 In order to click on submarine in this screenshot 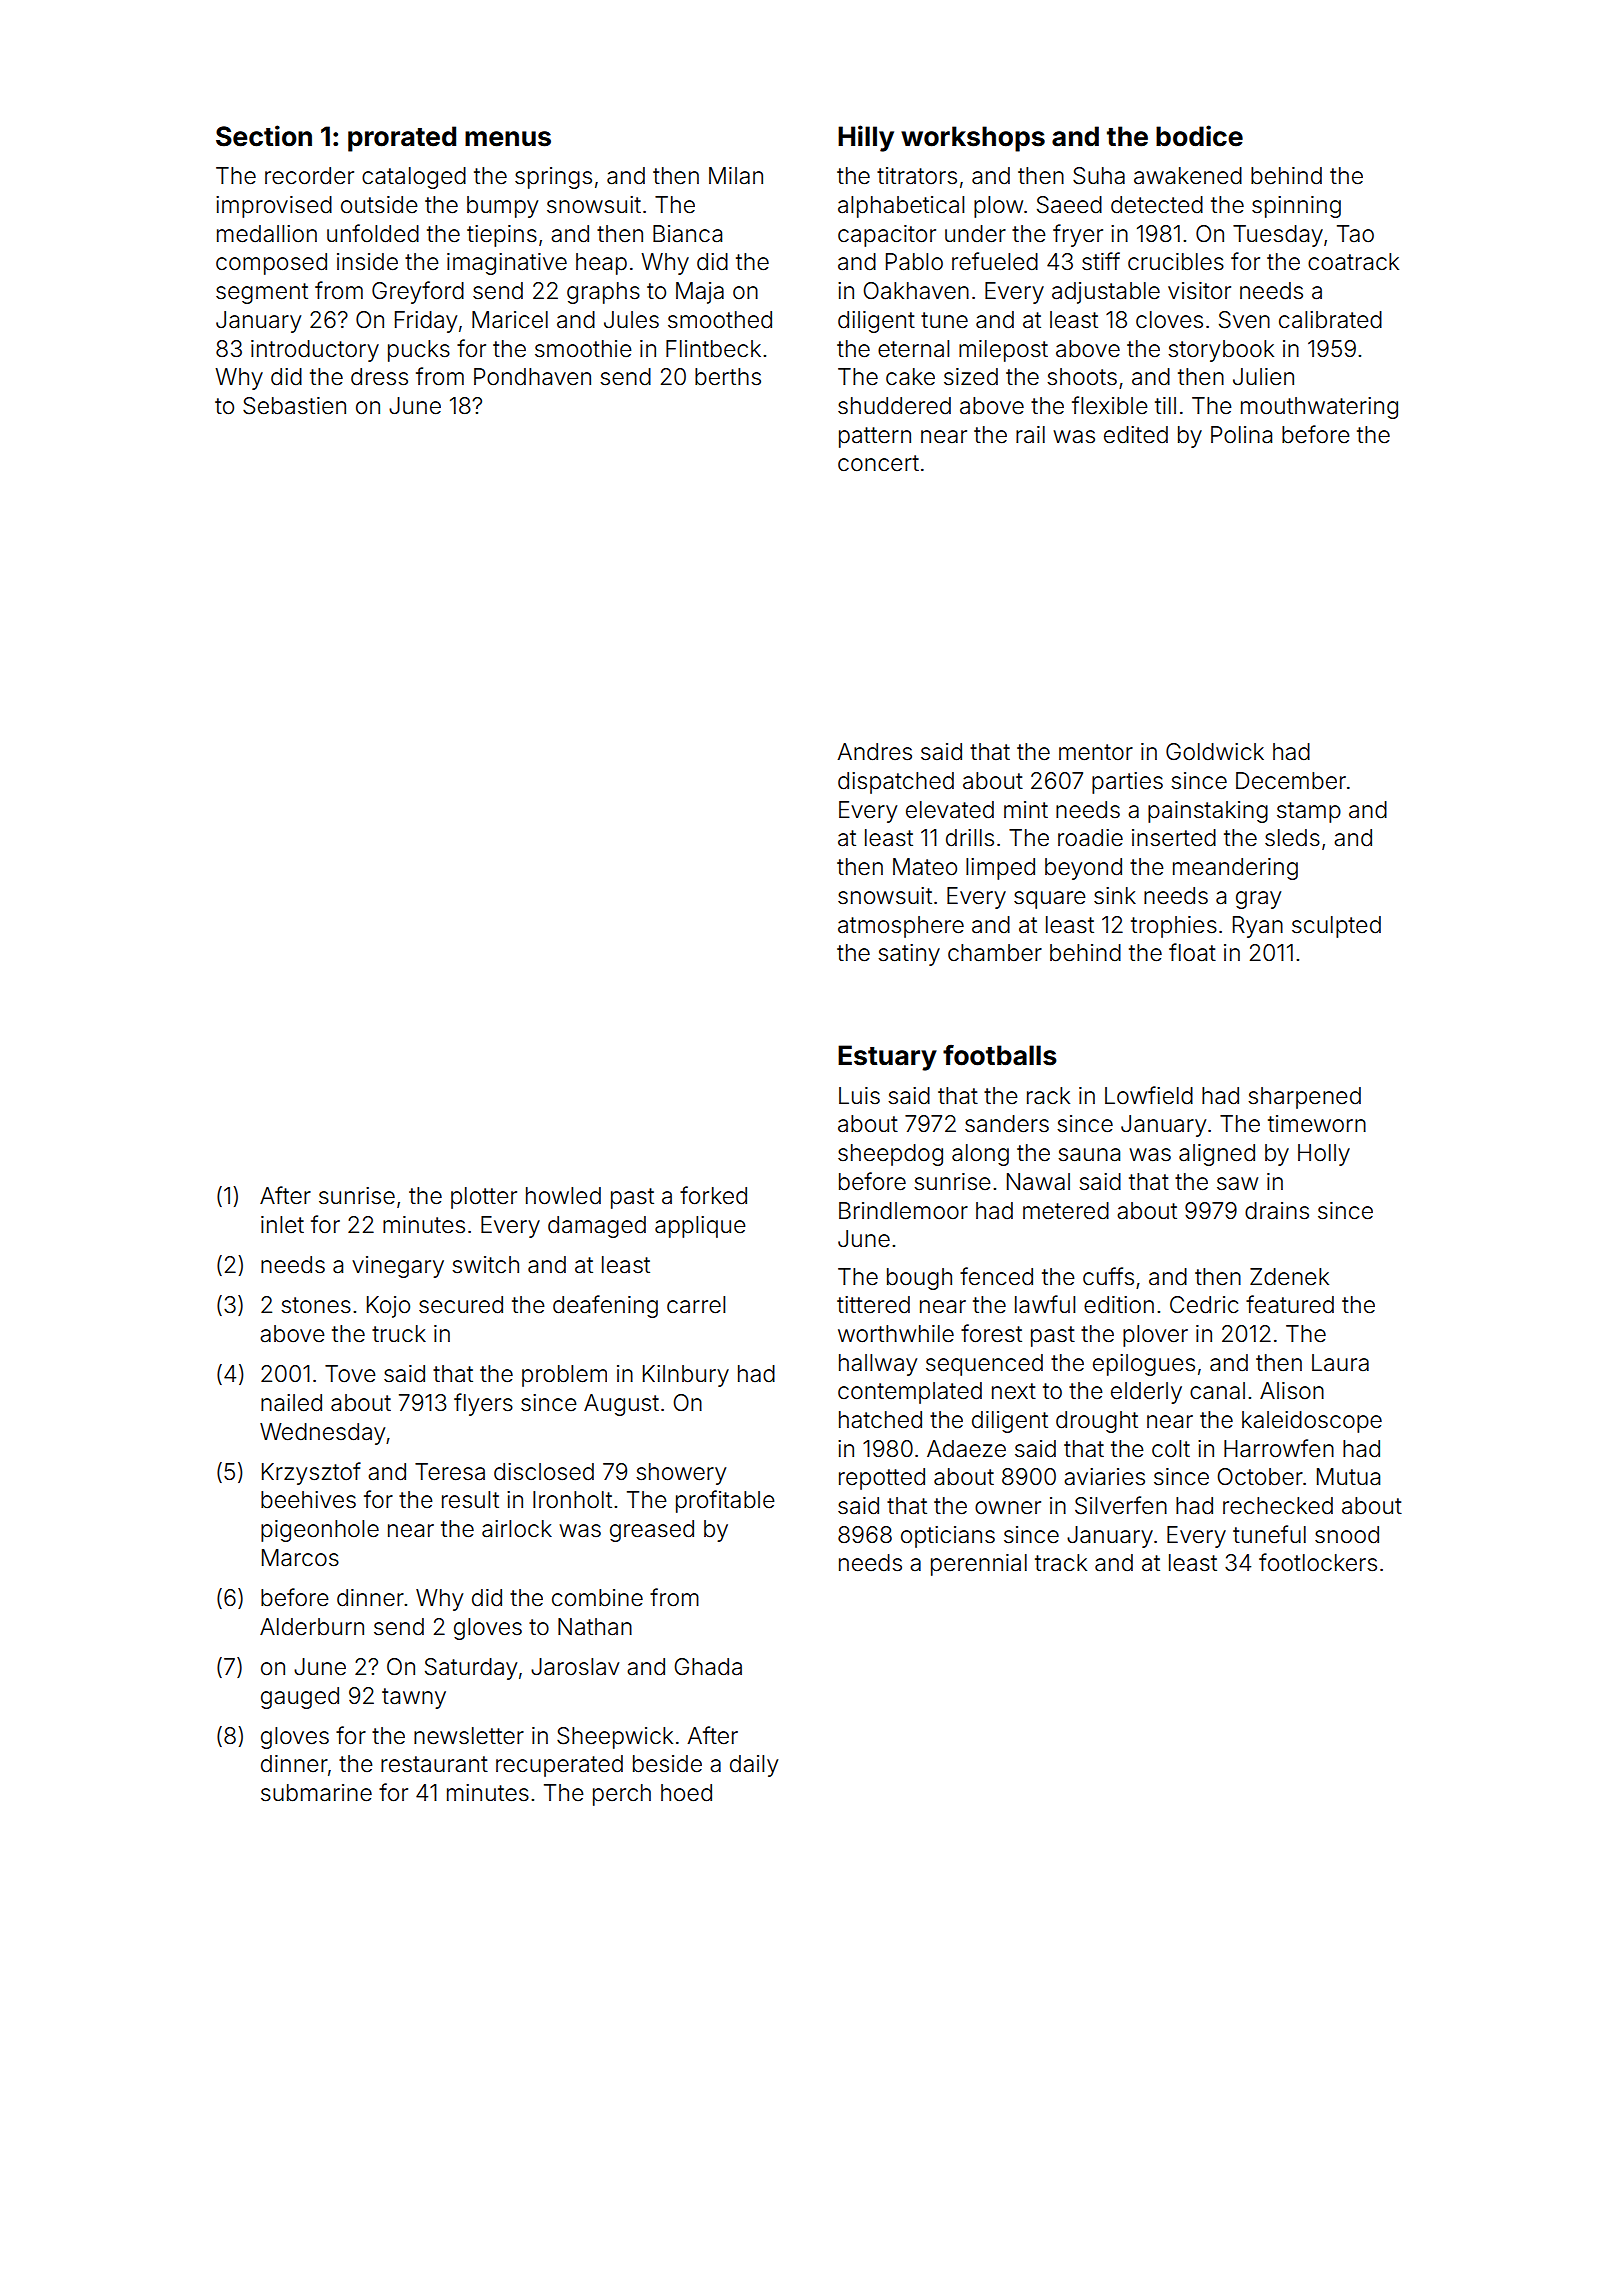, I will do `click(316, 1793)`.
